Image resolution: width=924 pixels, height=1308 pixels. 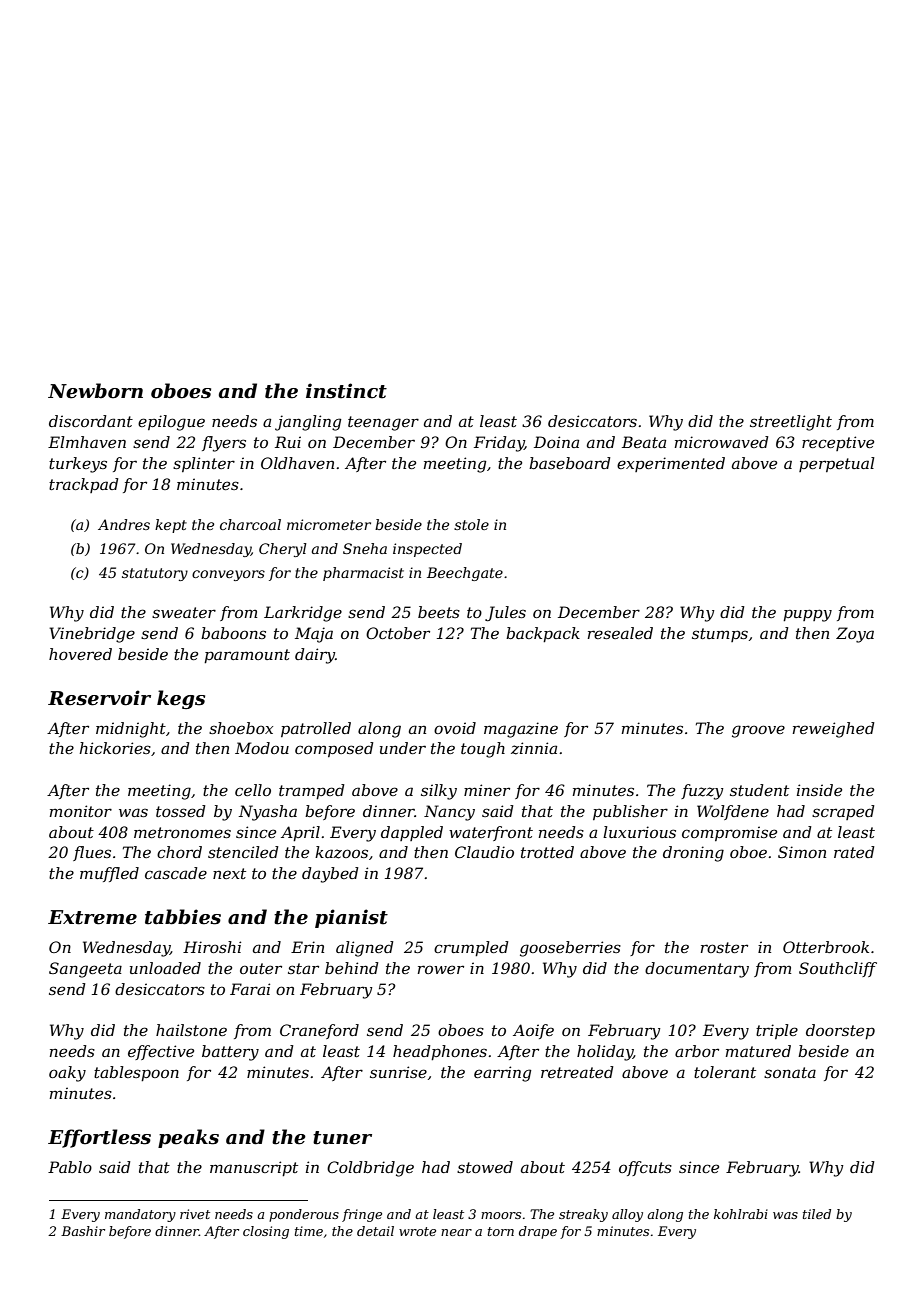 I want to click on tabbies, so click(x=183, y=917).
